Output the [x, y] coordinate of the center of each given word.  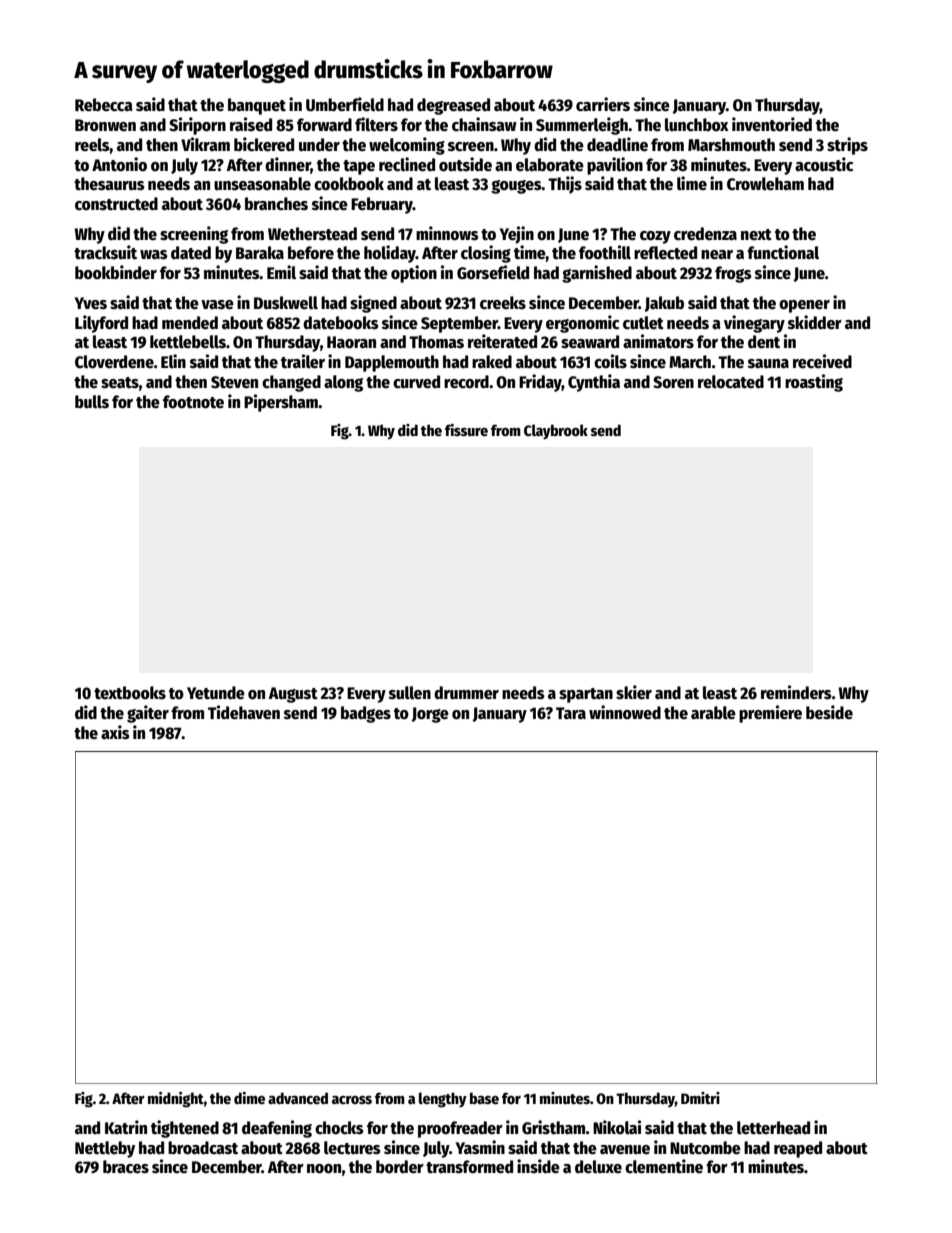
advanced [298, 1098]
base [484, 1098]
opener [804, 306]
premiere [770, 714]
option [414, 274]
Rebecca [104, 105]
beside [829, 712]
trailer [303, 361]
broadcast [203, 1148]
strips [847, 146]
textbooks [130, 693]
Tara [571, 713]
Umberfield [345, 104]
